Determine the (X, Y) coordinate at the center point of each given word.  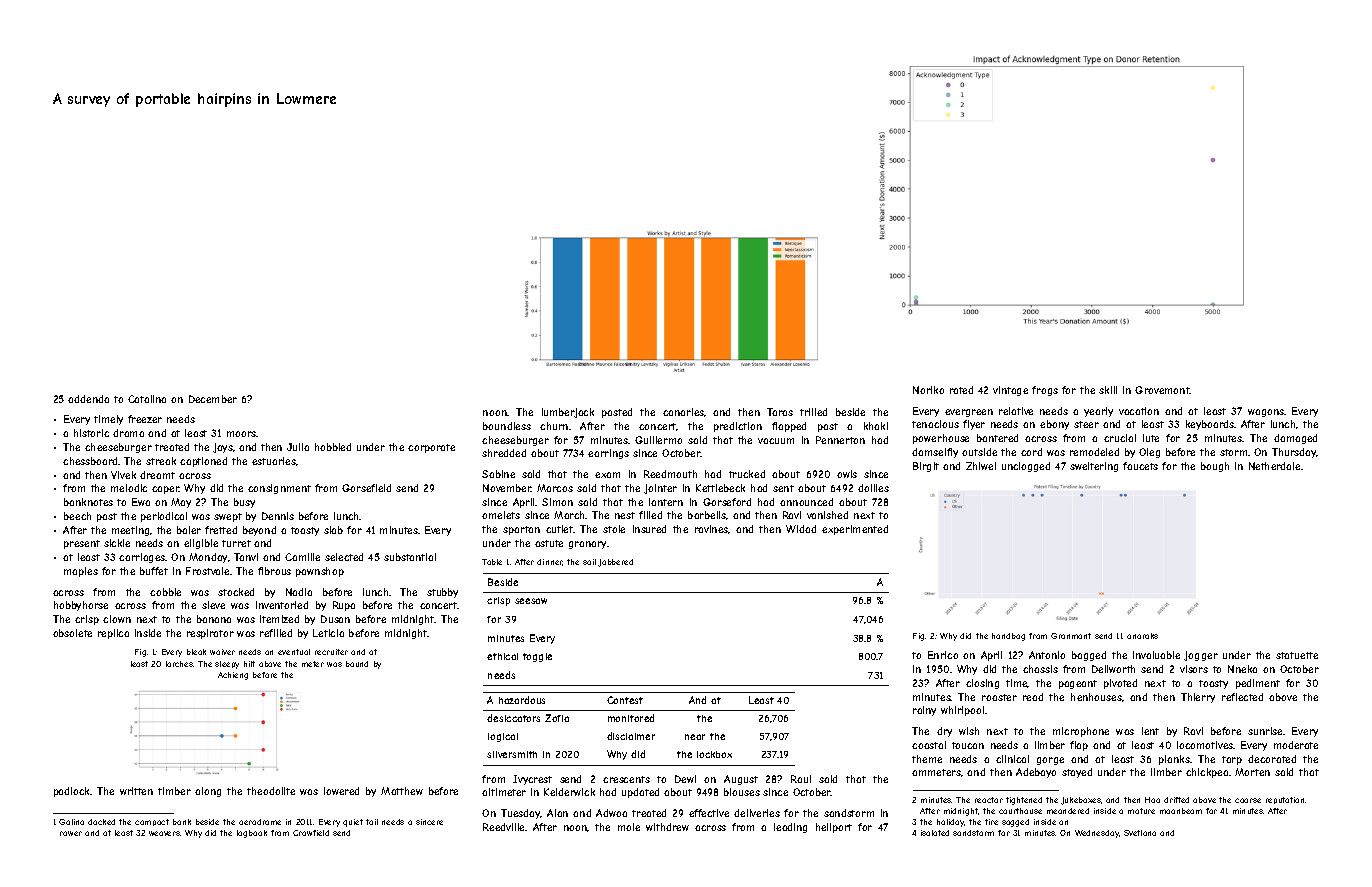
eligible (201, 544)
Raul (801, 779)
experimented (855, 530)
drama (128, 433)
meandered (1068, 811)
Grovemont (1162, 390)
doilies (873, 488)
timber (174, 791)
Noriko (928, 390)
